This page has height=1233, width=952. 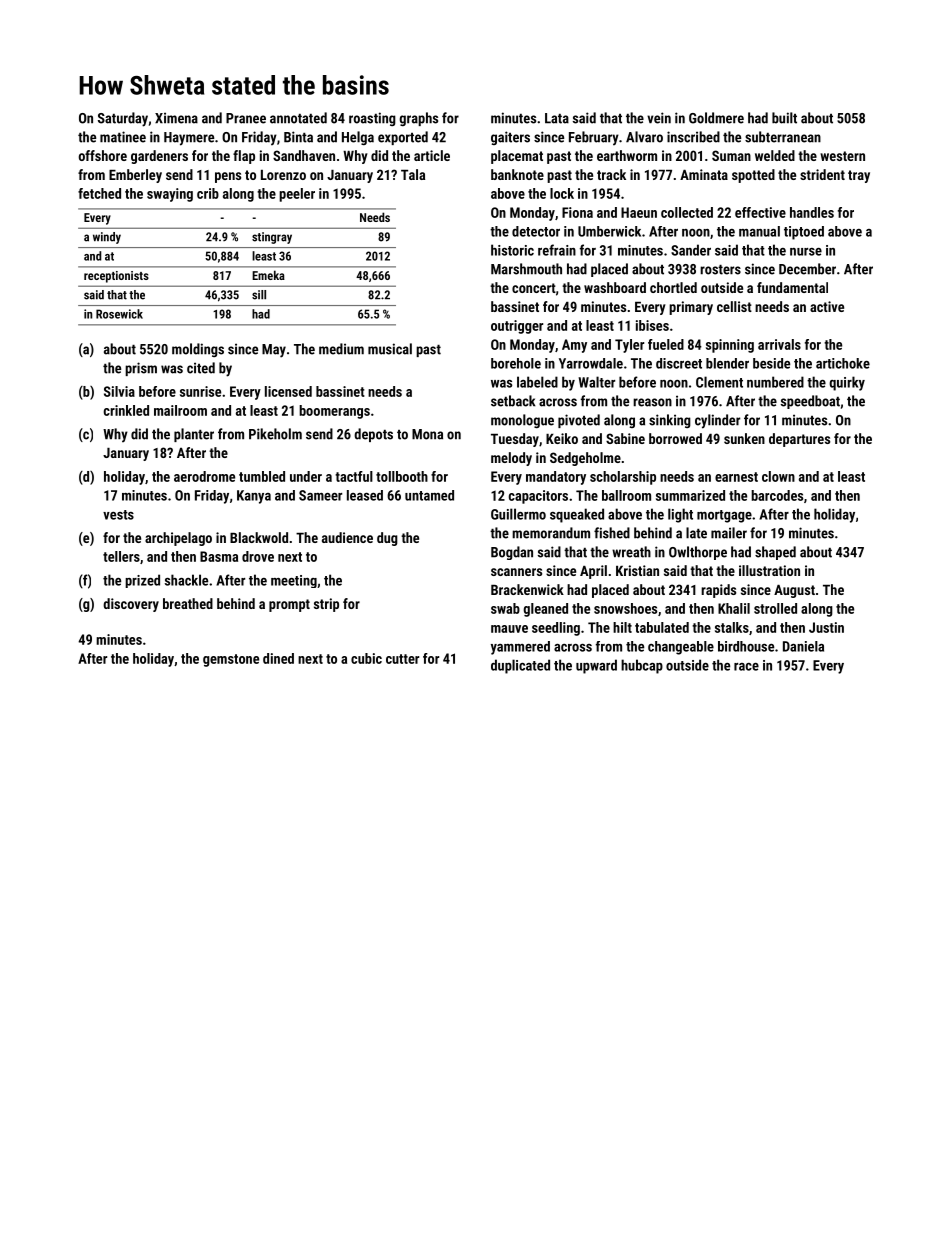 What do you see at coordinates (719, 382) in the page?
I see `Clement` at bounding box center [719, 382].
